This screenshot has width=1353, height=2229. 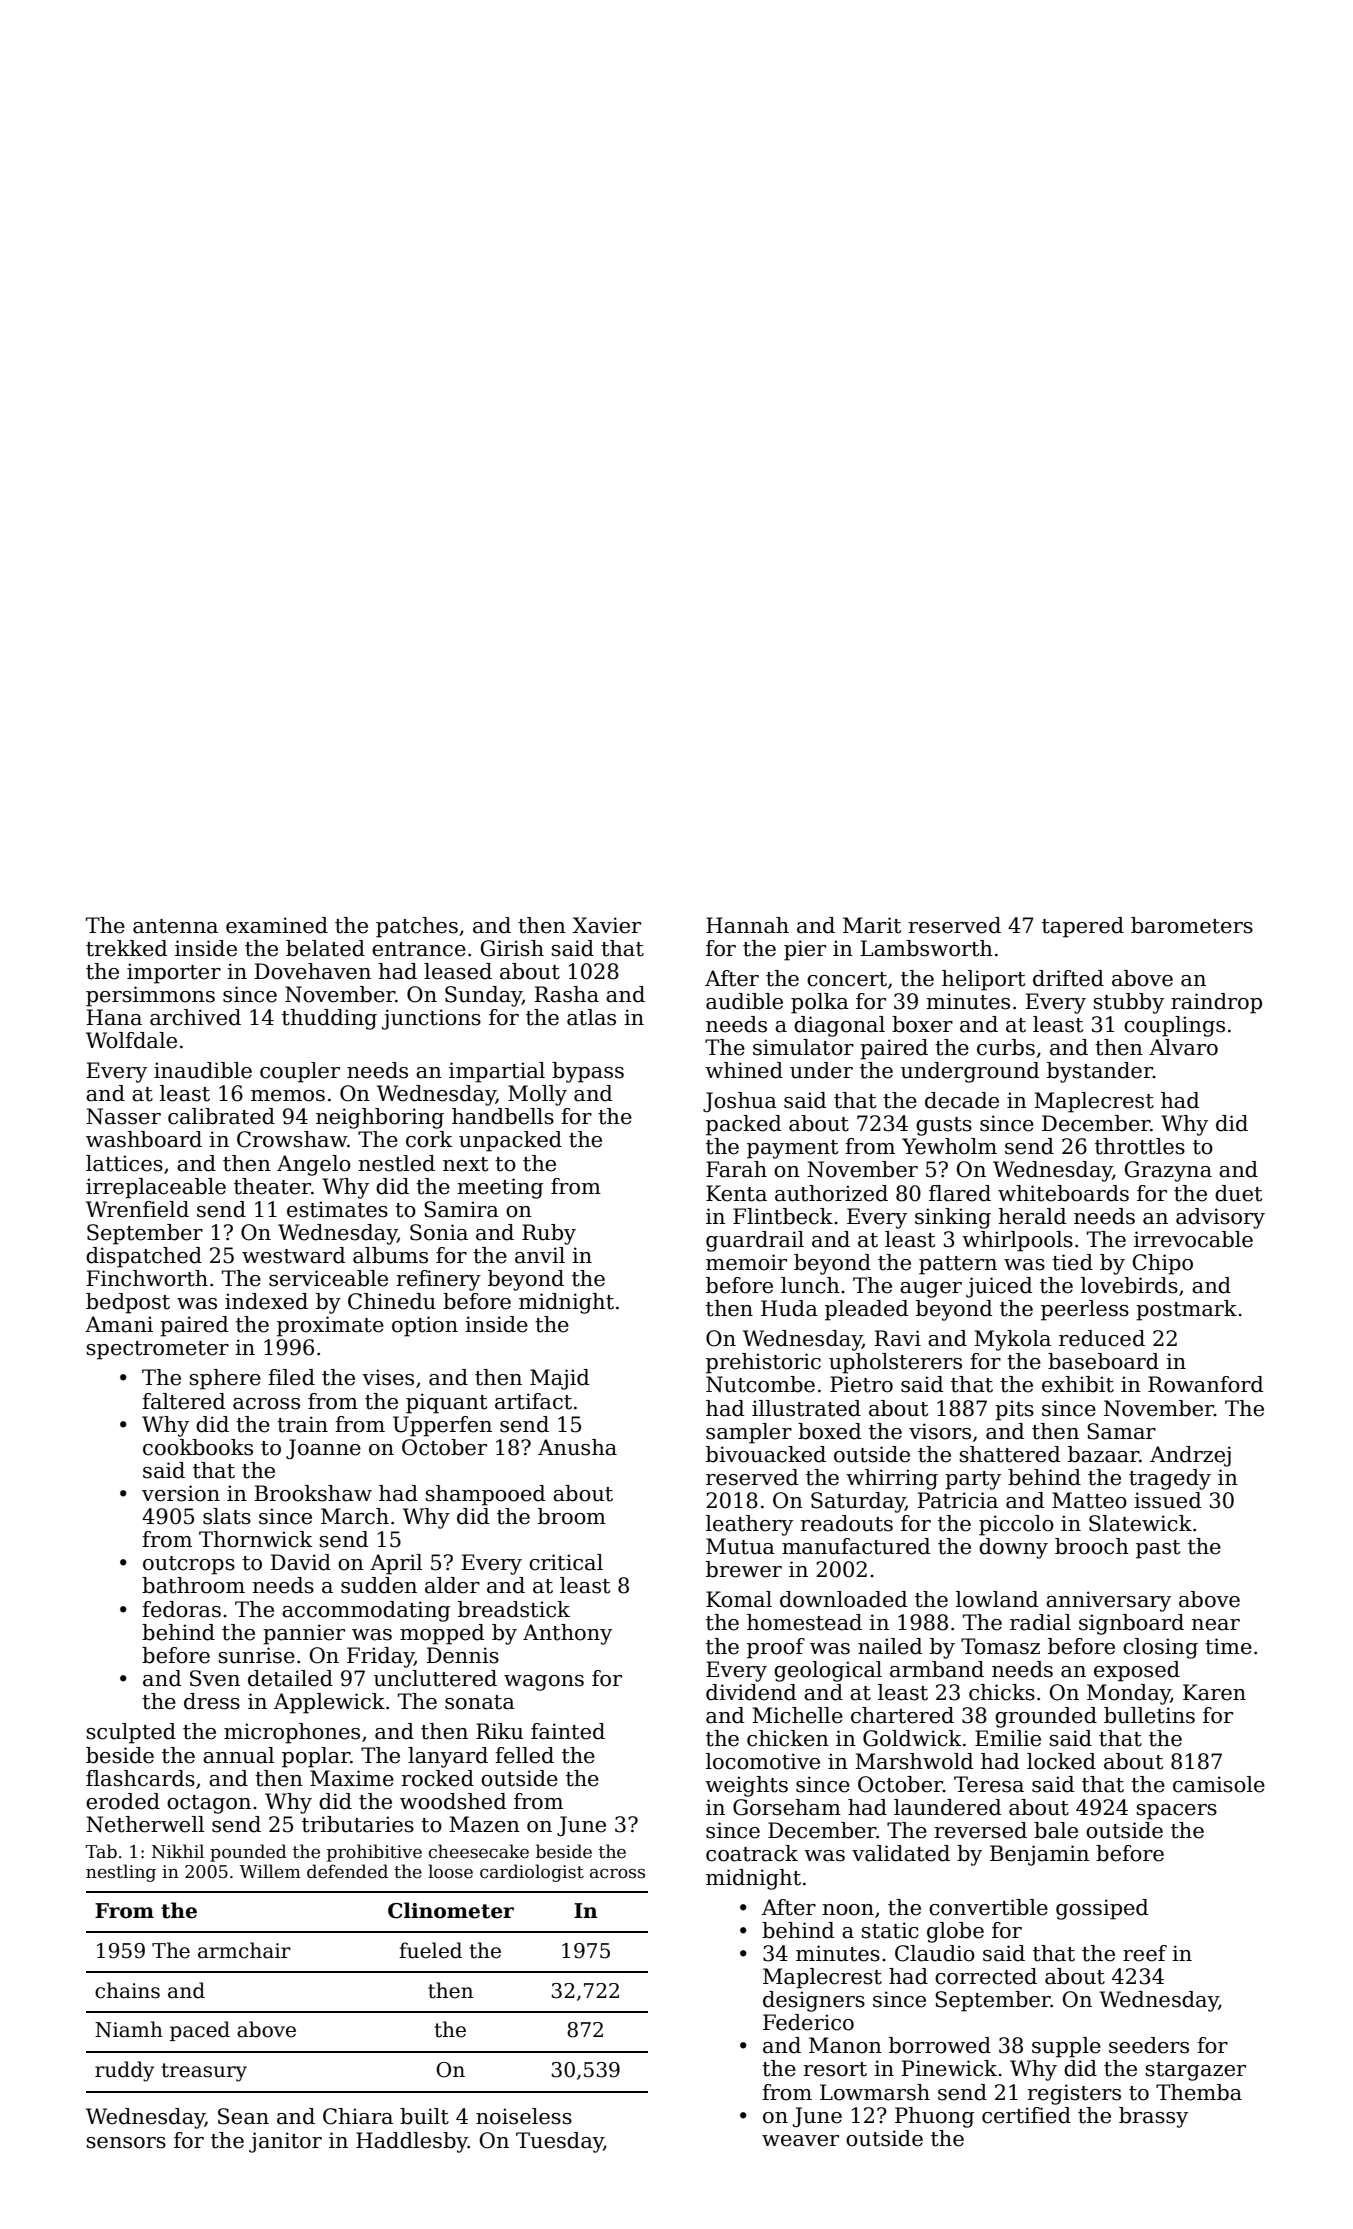 I want to click on paced, so click(x=200, y=2031).
